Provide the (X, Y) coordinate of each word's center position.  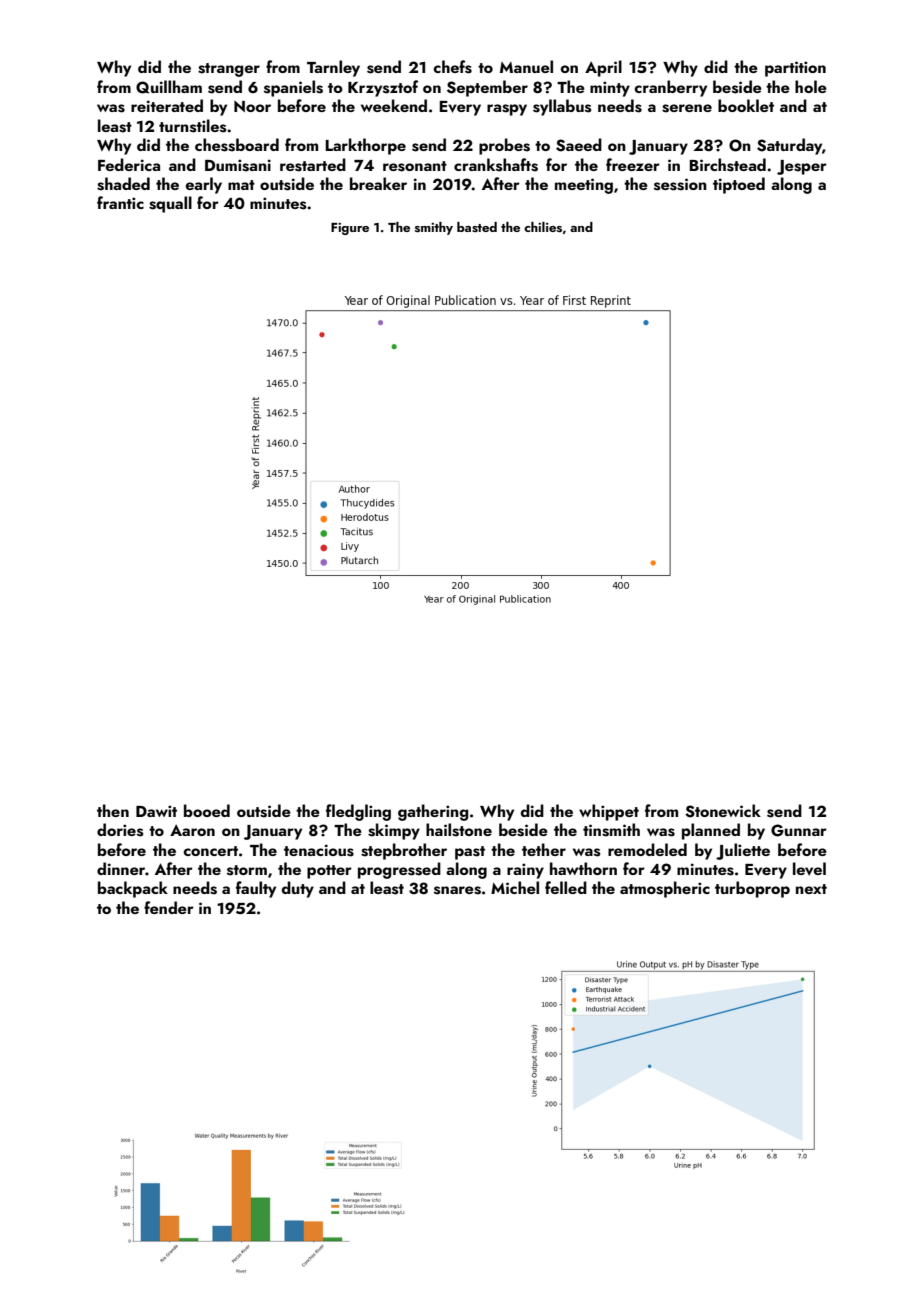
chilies (543, 227)
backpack (133, 889)
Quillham (169, 87)
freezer (633, 164)
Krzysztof (383, 88)
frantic (120, 202)
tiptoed (739, 185)
